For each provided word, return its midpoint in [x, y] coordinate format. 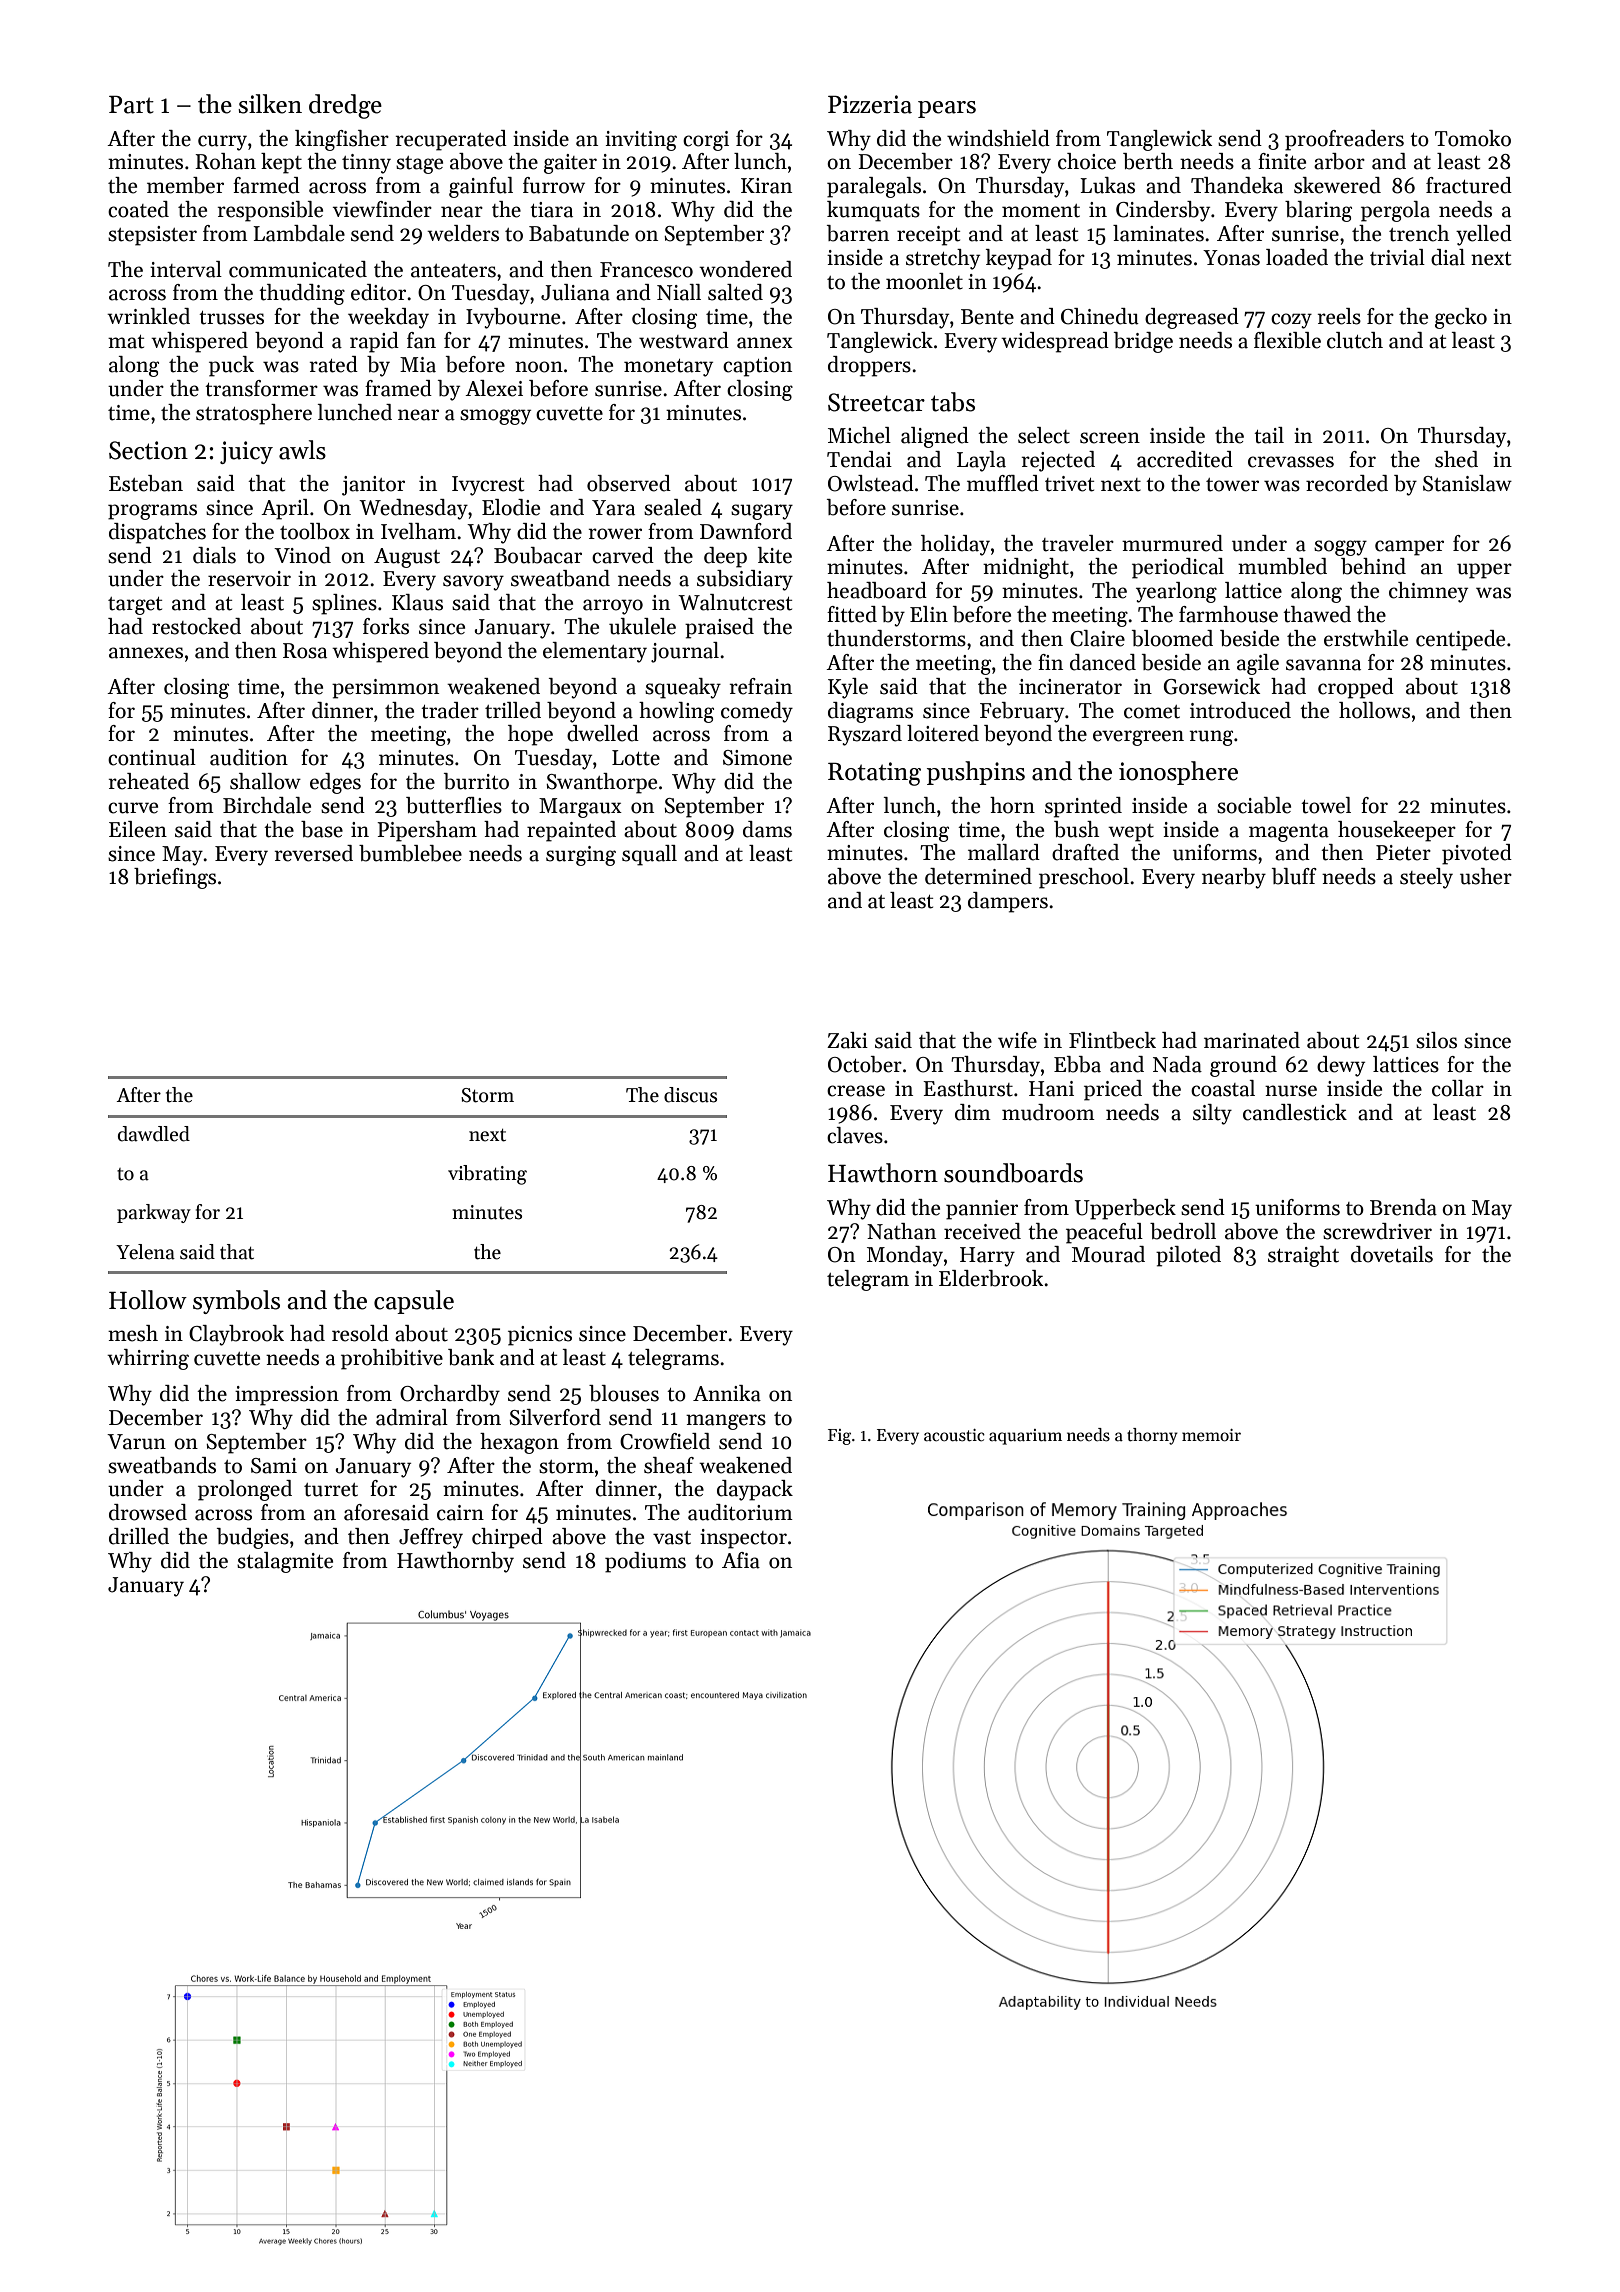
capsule [414, 1302]
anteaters [453, 271]
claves [855, 1135]
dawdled [154, 1134]
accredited [1185, 459]
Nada [1177, 1064]
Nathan [901, 1231]
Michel [859, 435]
